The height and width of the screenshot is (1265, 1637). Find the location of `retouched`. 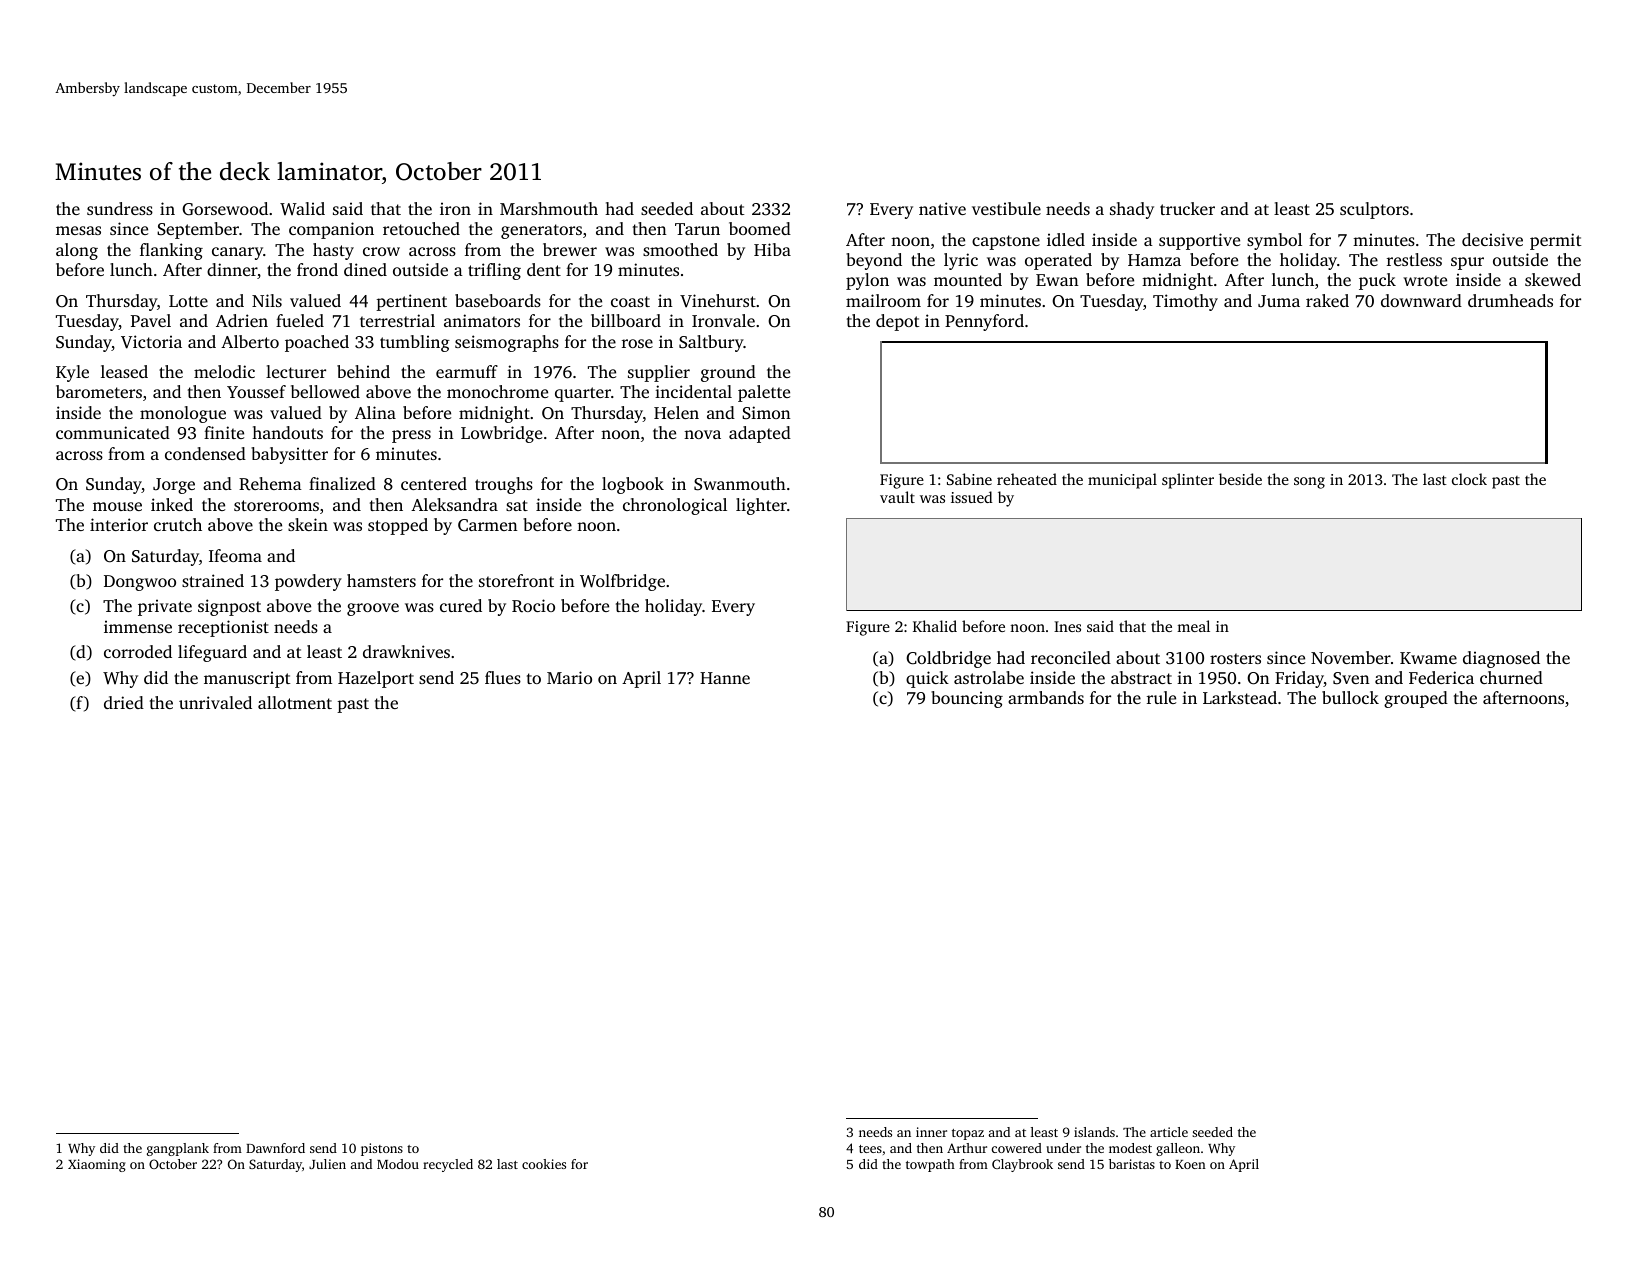

retouched is located at coordinates (421, 228).
